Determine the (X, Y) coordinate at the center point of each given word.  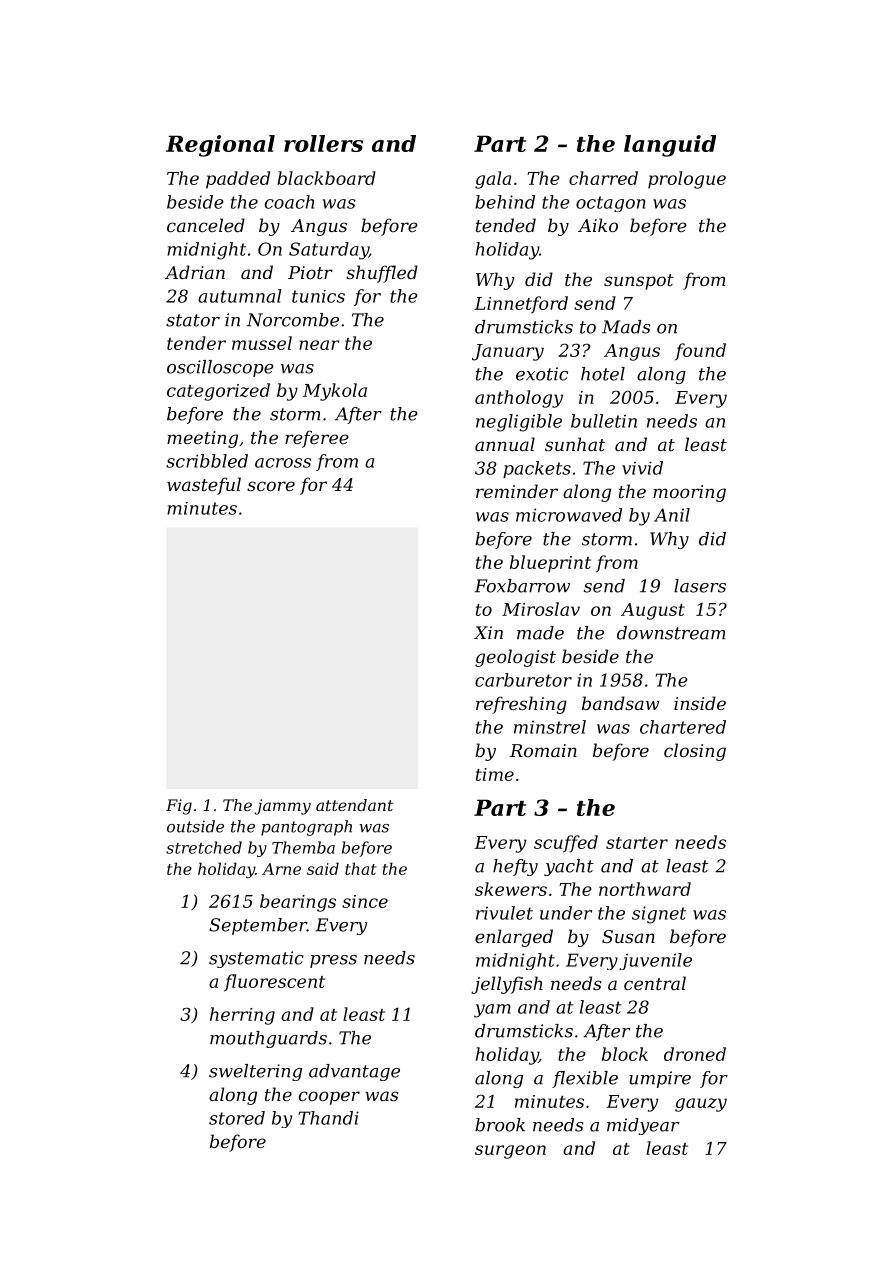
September (258, 926)
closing (695, 752)
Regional (220, 146)
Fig (179, 807)
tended (506, 225)
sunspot (639, 282)
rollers (323, 143)
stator (193, 320)
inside (700, 703)
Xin (488, 632)
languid (670, 146)
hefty (515, 867)
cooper (329, 1098)
